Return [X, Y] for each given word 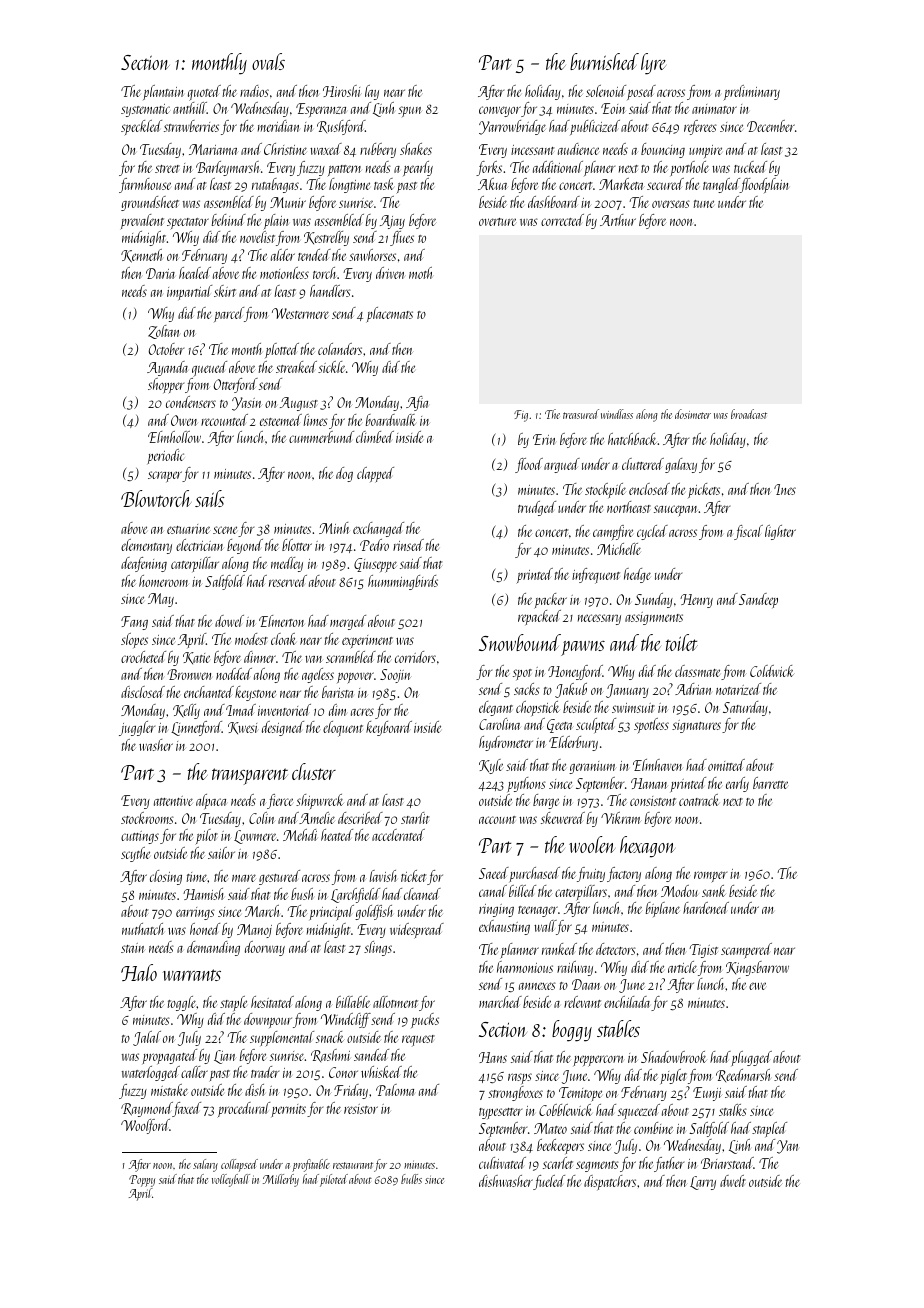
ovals [268, 61]
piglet [674, 1076]
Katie [196, 658]
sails [210, 498]
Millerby [281, 1180]
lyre [653, 64]
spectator [188, 224]
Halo [139, 972]
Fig [521, 416]
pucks [425, 1020]
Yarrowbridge [512, 127]
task [383, 184]
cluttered [643, 464]
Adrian [693, 689]
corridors [415, 657]
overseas [671, 204]
